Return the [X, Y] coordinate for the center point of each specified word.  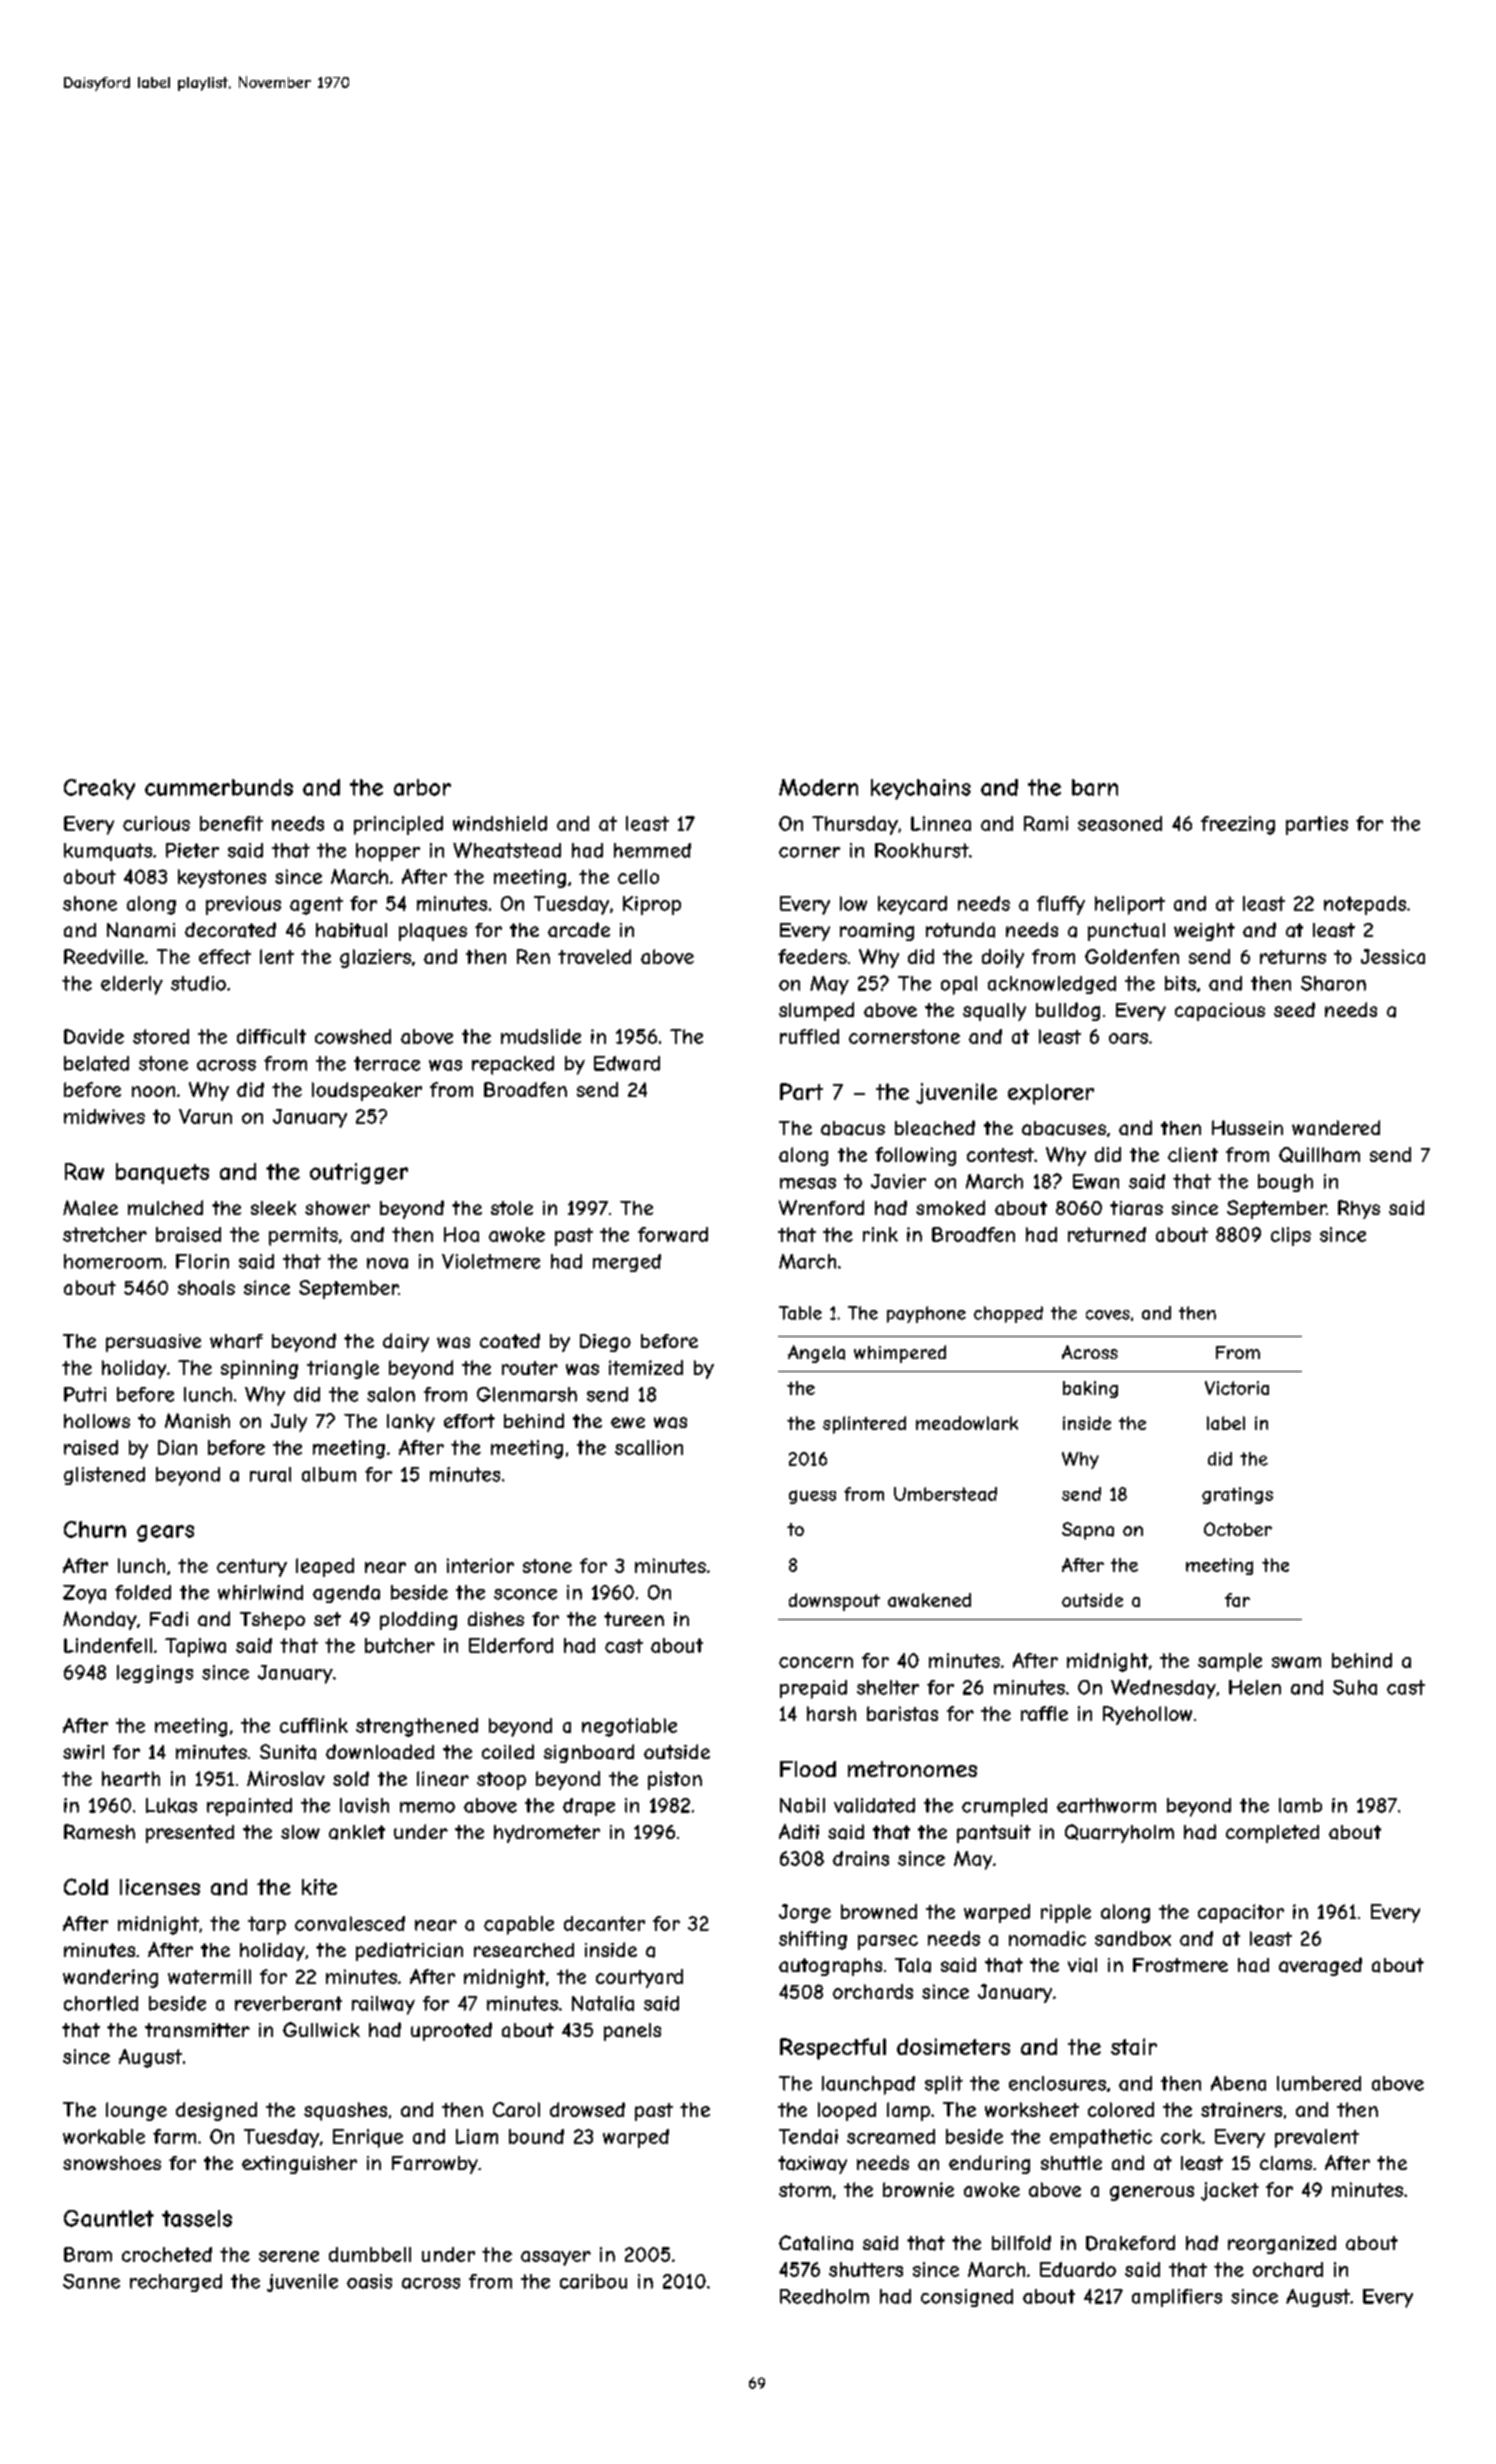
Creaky [99, 789]
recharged [176, 2283]
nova [387, 1263]
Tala [913, 1965]
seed [1294, 1009]
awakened [929, 1600]
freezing [1238, 825]
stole [512, 1208]
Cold [86, 1886]
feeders [812, 956]
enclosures [1057, 2083]
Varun [205, 1116]
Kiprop [652, 905]
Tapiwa [195, 1647]
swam [1296, 1662]
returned [1107, 1234]
